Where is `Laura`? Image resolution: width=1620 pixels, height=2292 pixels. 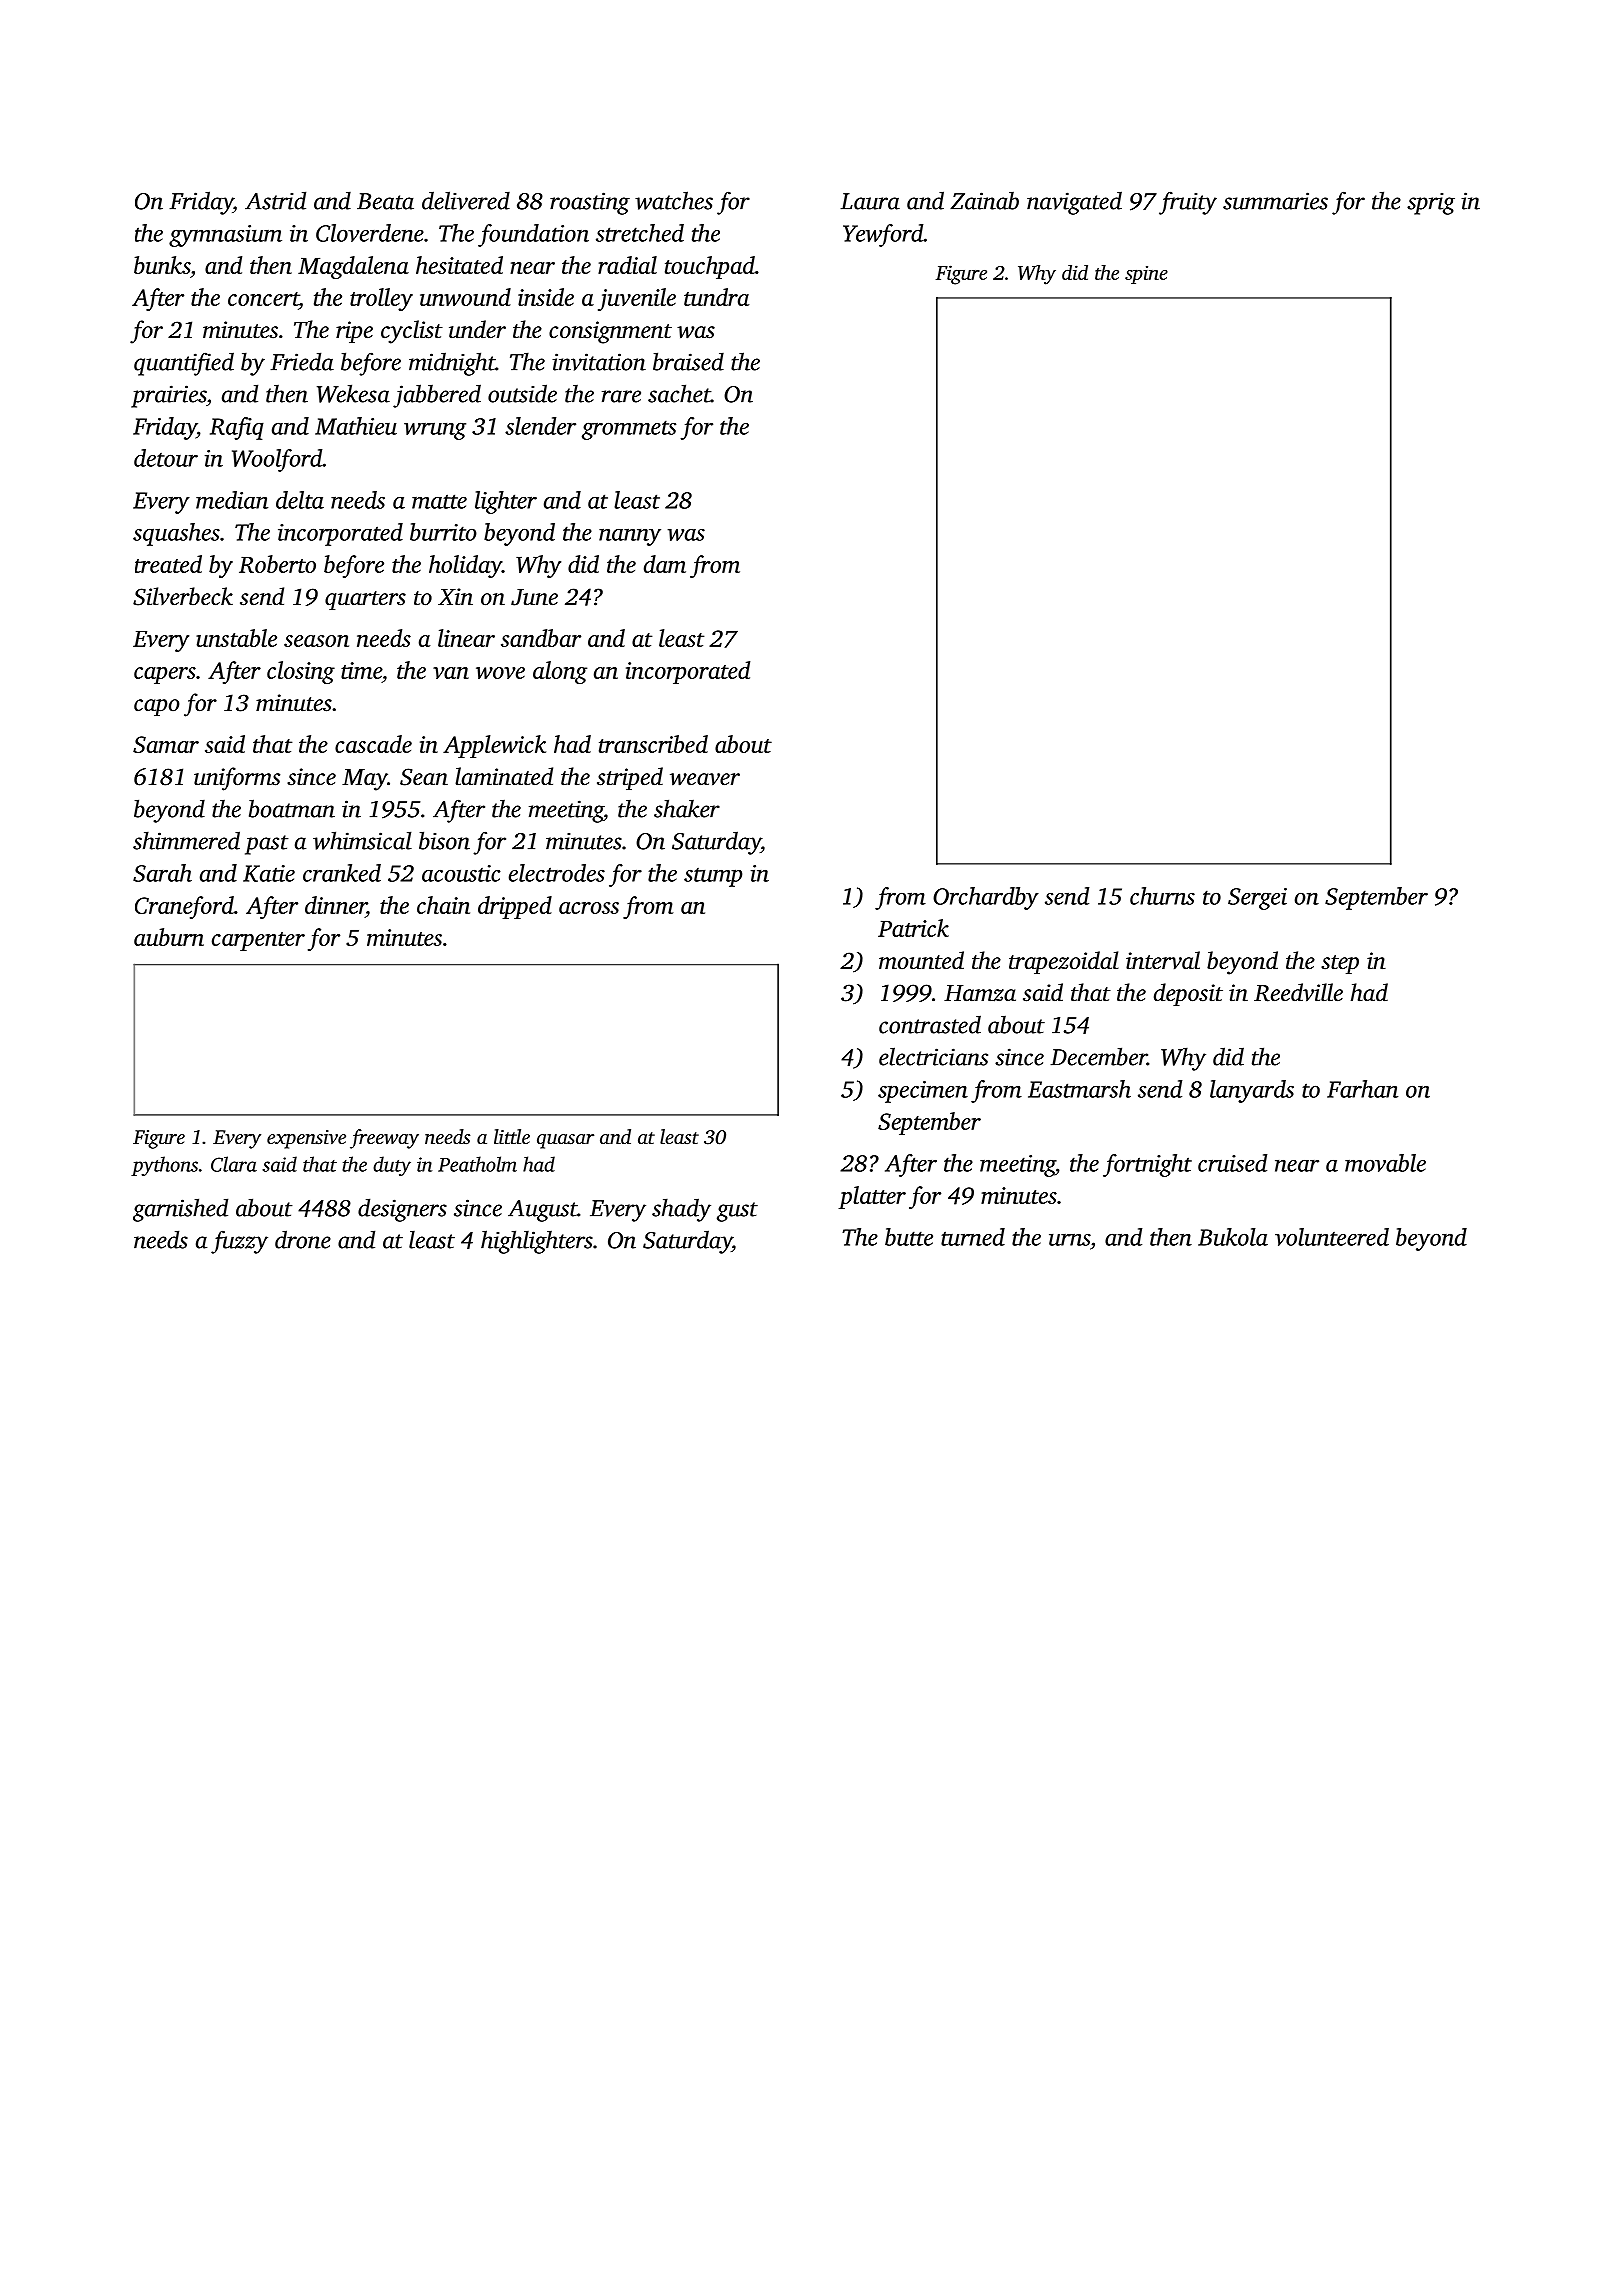 Laura is located at coordinates (870, 201).
